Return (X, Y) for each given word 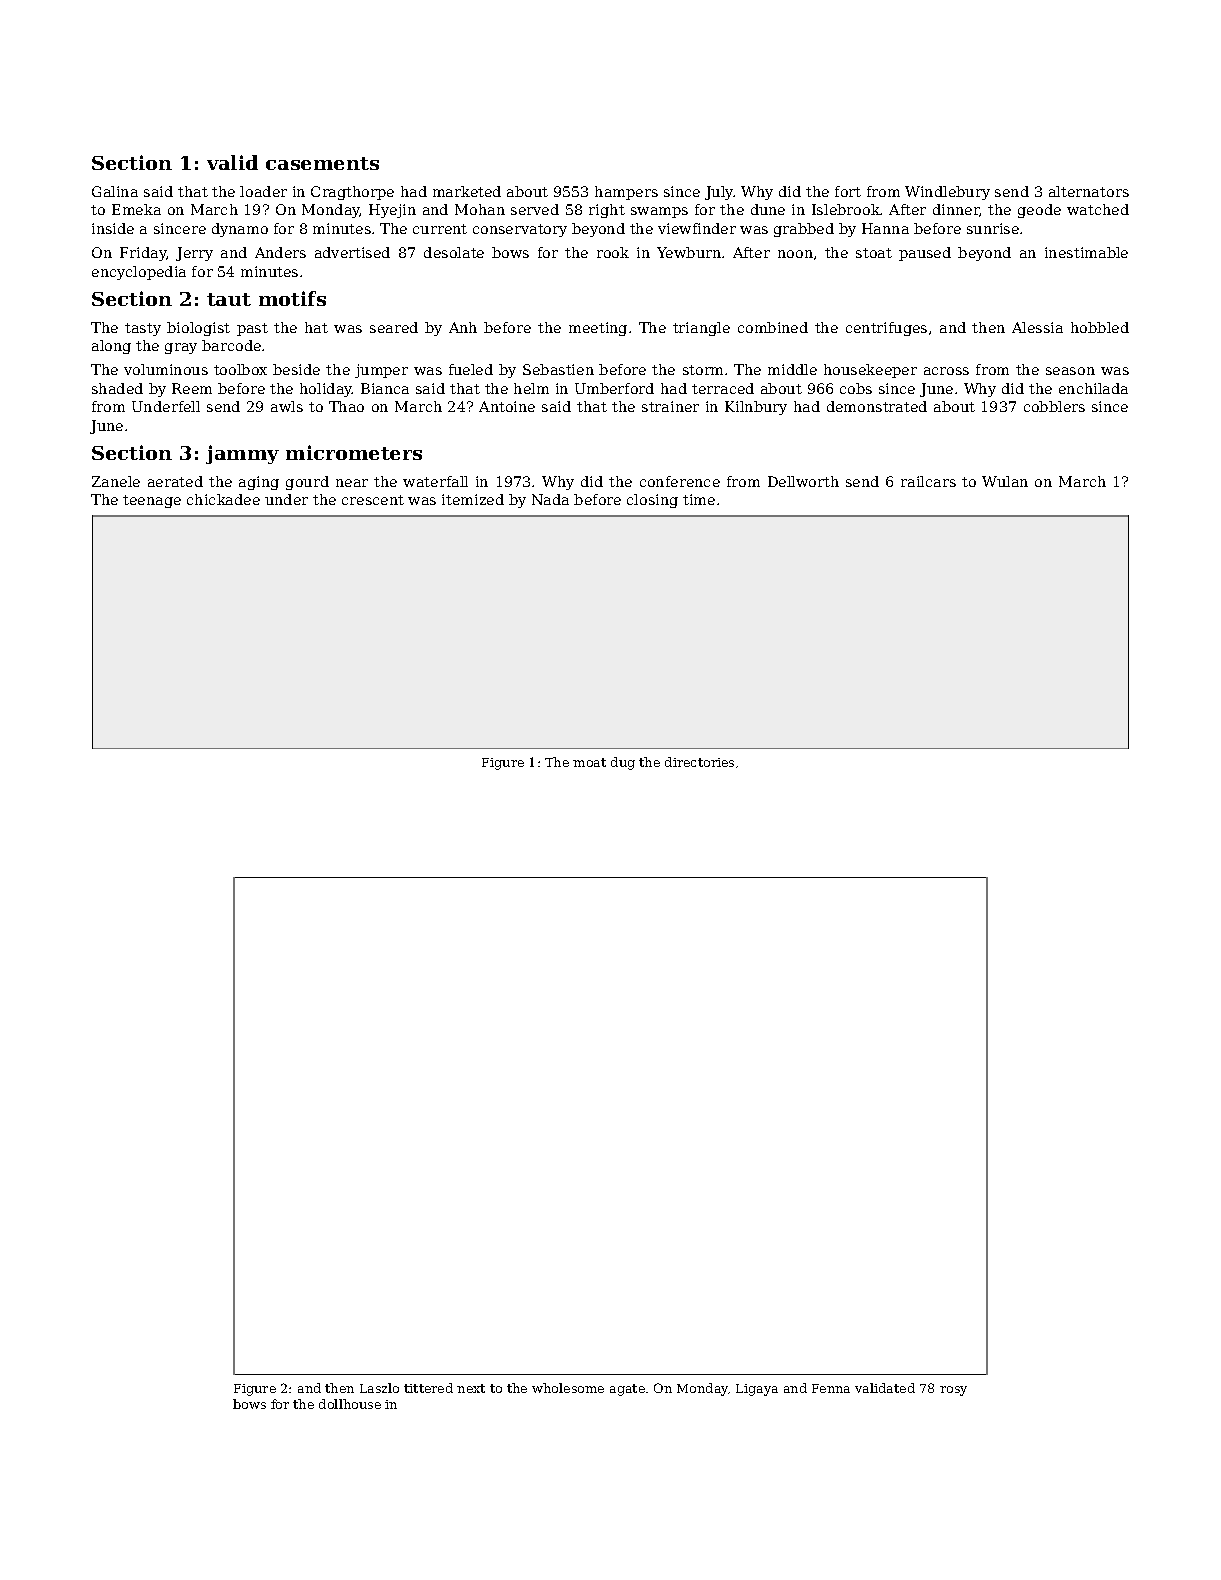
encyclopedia (139, 273)
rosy (953, 1391)
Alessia (1037, 327)
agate (627, 1390)
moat (589, 762)
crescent (373, 500)
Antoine (507, 406)
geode (1039, 211)
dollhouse (350, 1404)
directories (699, 762)
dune (768, 209)
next (471, 1388)
